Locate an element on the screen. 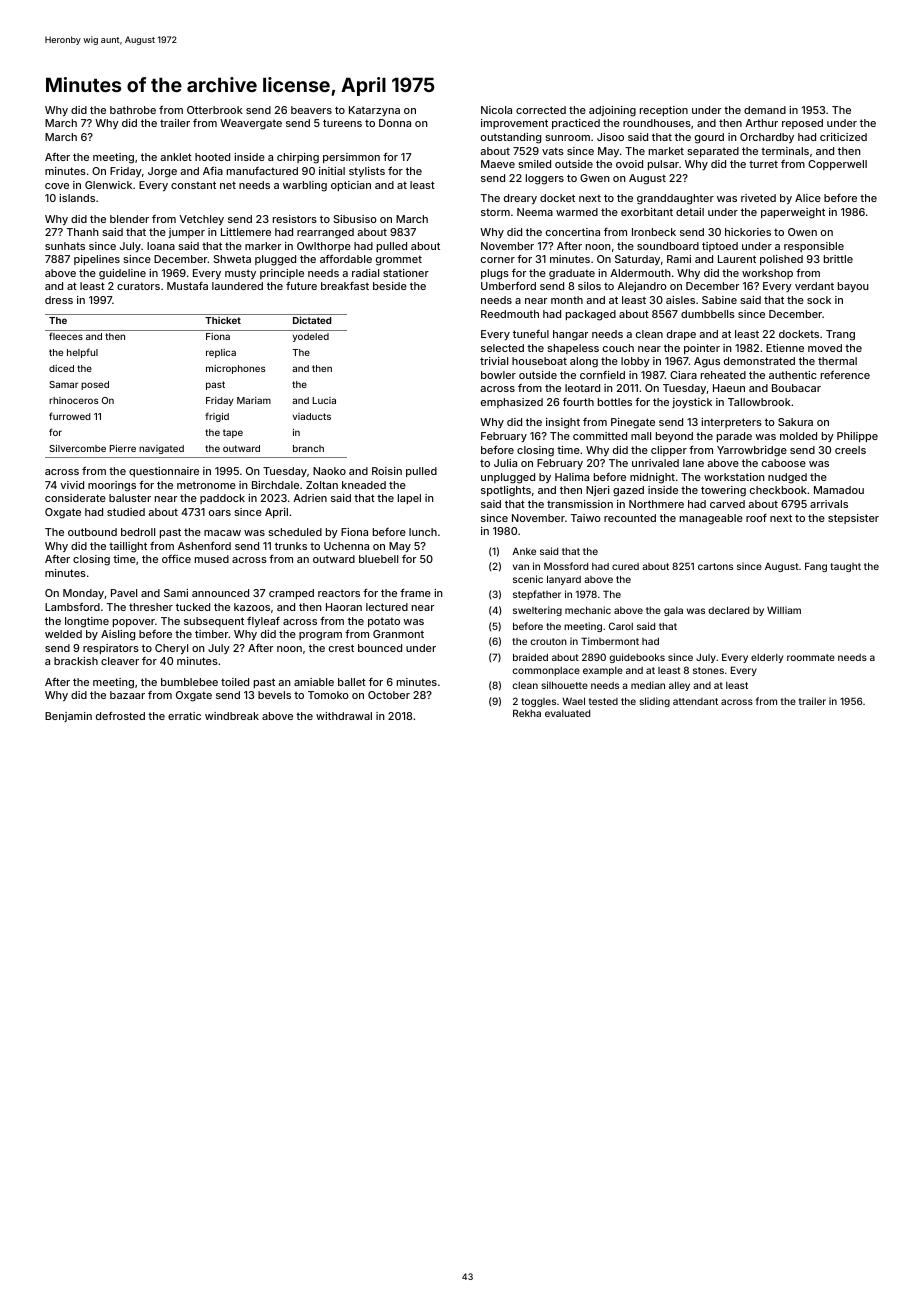 This screenshot has width=924, height=1308. Otterbrook is located at coordinates (215, 110).
